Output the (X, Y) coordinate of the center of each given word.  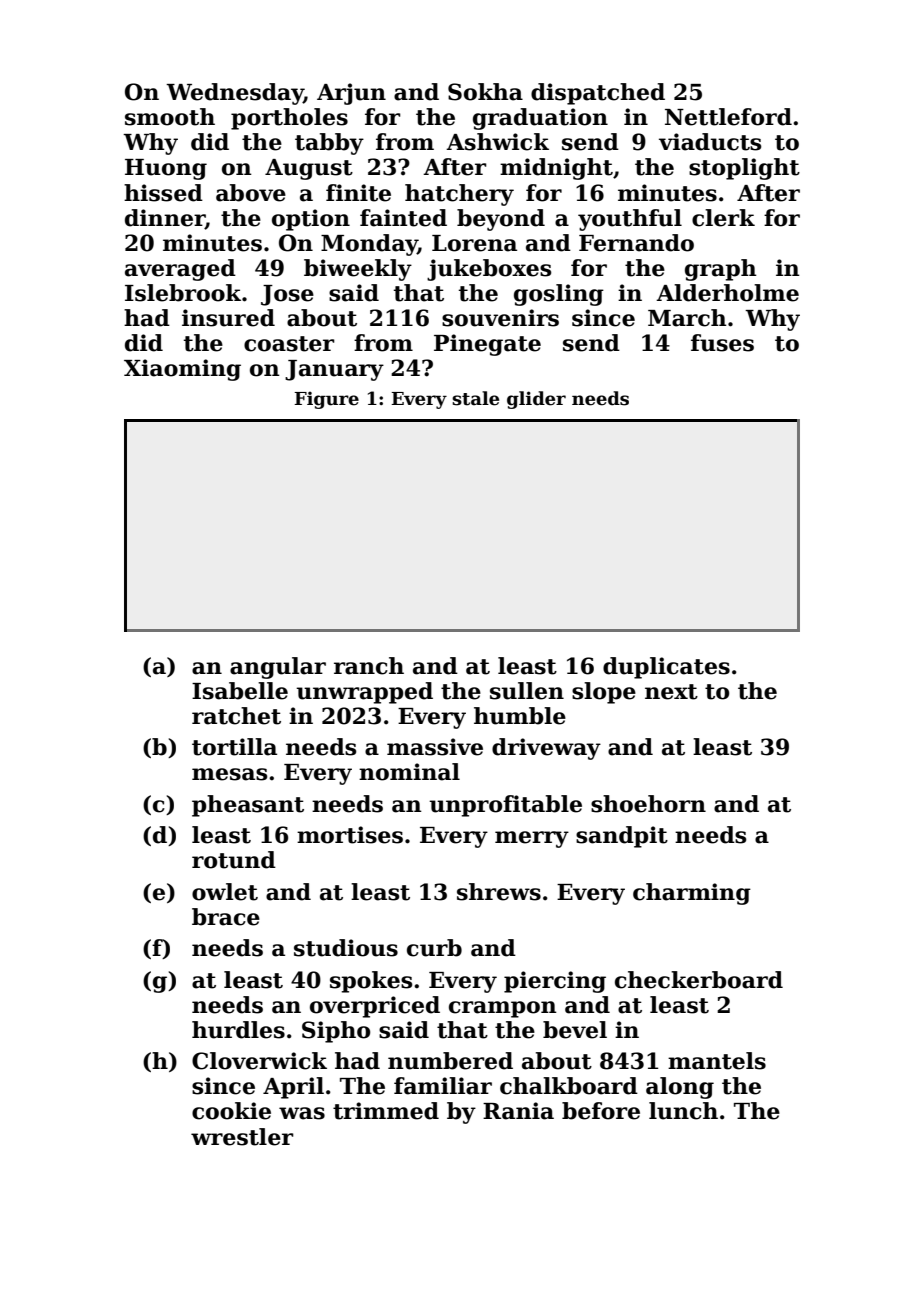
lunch (683, 1111)
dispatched (598, 94)
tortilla (234, 747)
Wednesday (235, 94)
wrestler (242, 1137)
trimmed (386, 1111)
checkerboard (699, 980)
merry (532, 839)
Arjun (351, 94)
